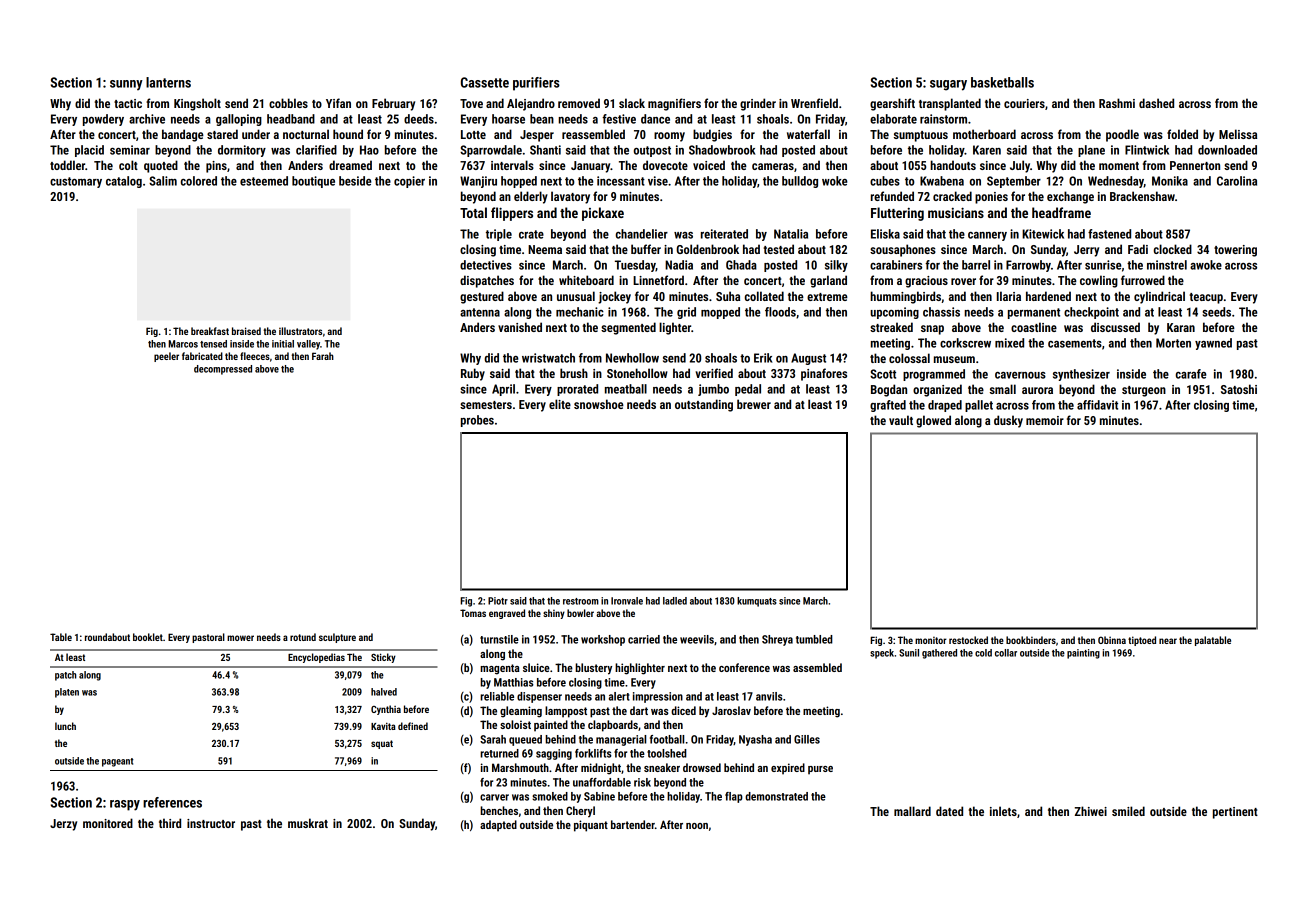  What do you see at coordinates (1235, 813) in the screenshot?
I see `pertinent` at bounding box center [1235, 813].
